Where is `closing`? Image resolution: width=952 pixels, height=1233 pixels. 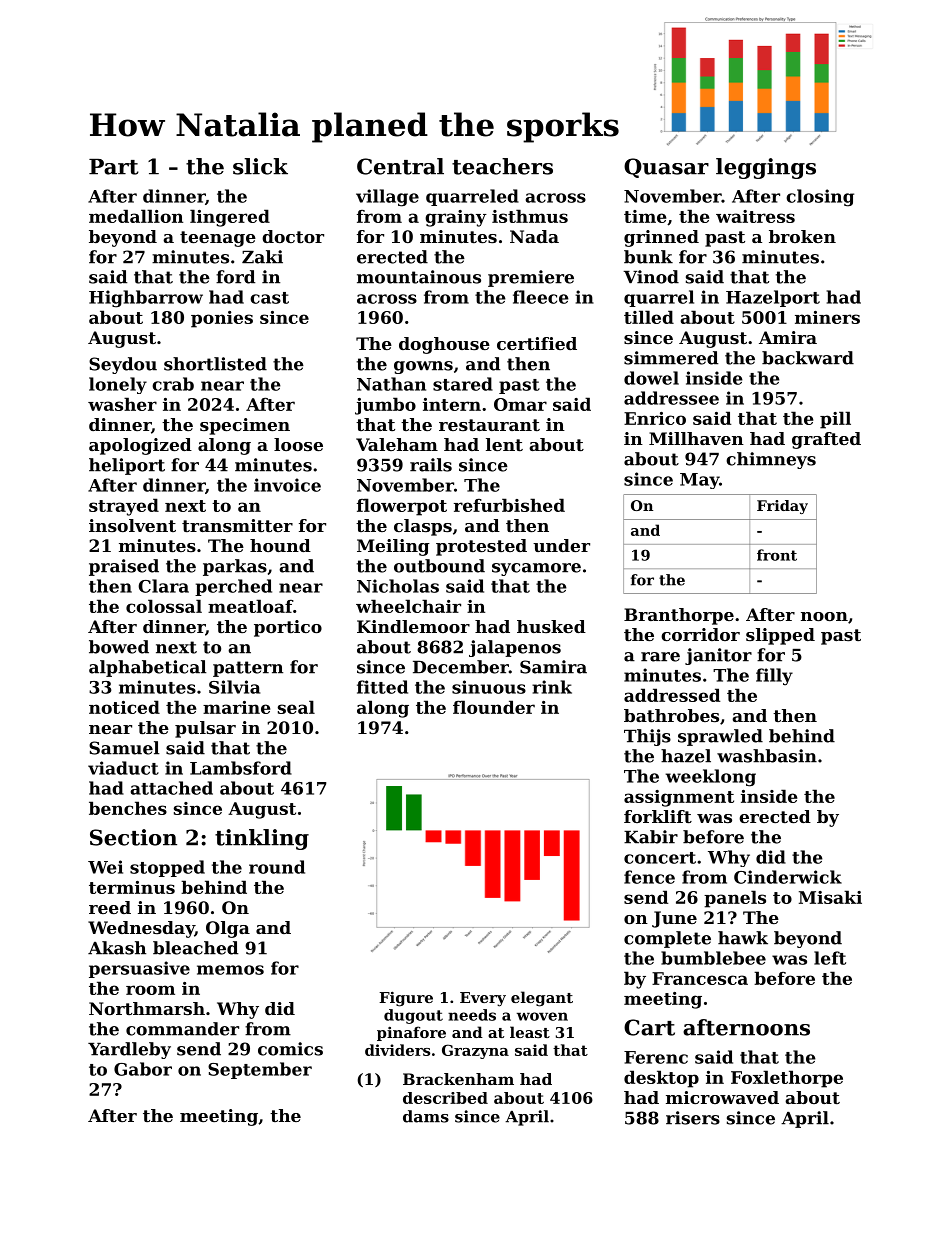 closing is located at coordinates (820, 198).
